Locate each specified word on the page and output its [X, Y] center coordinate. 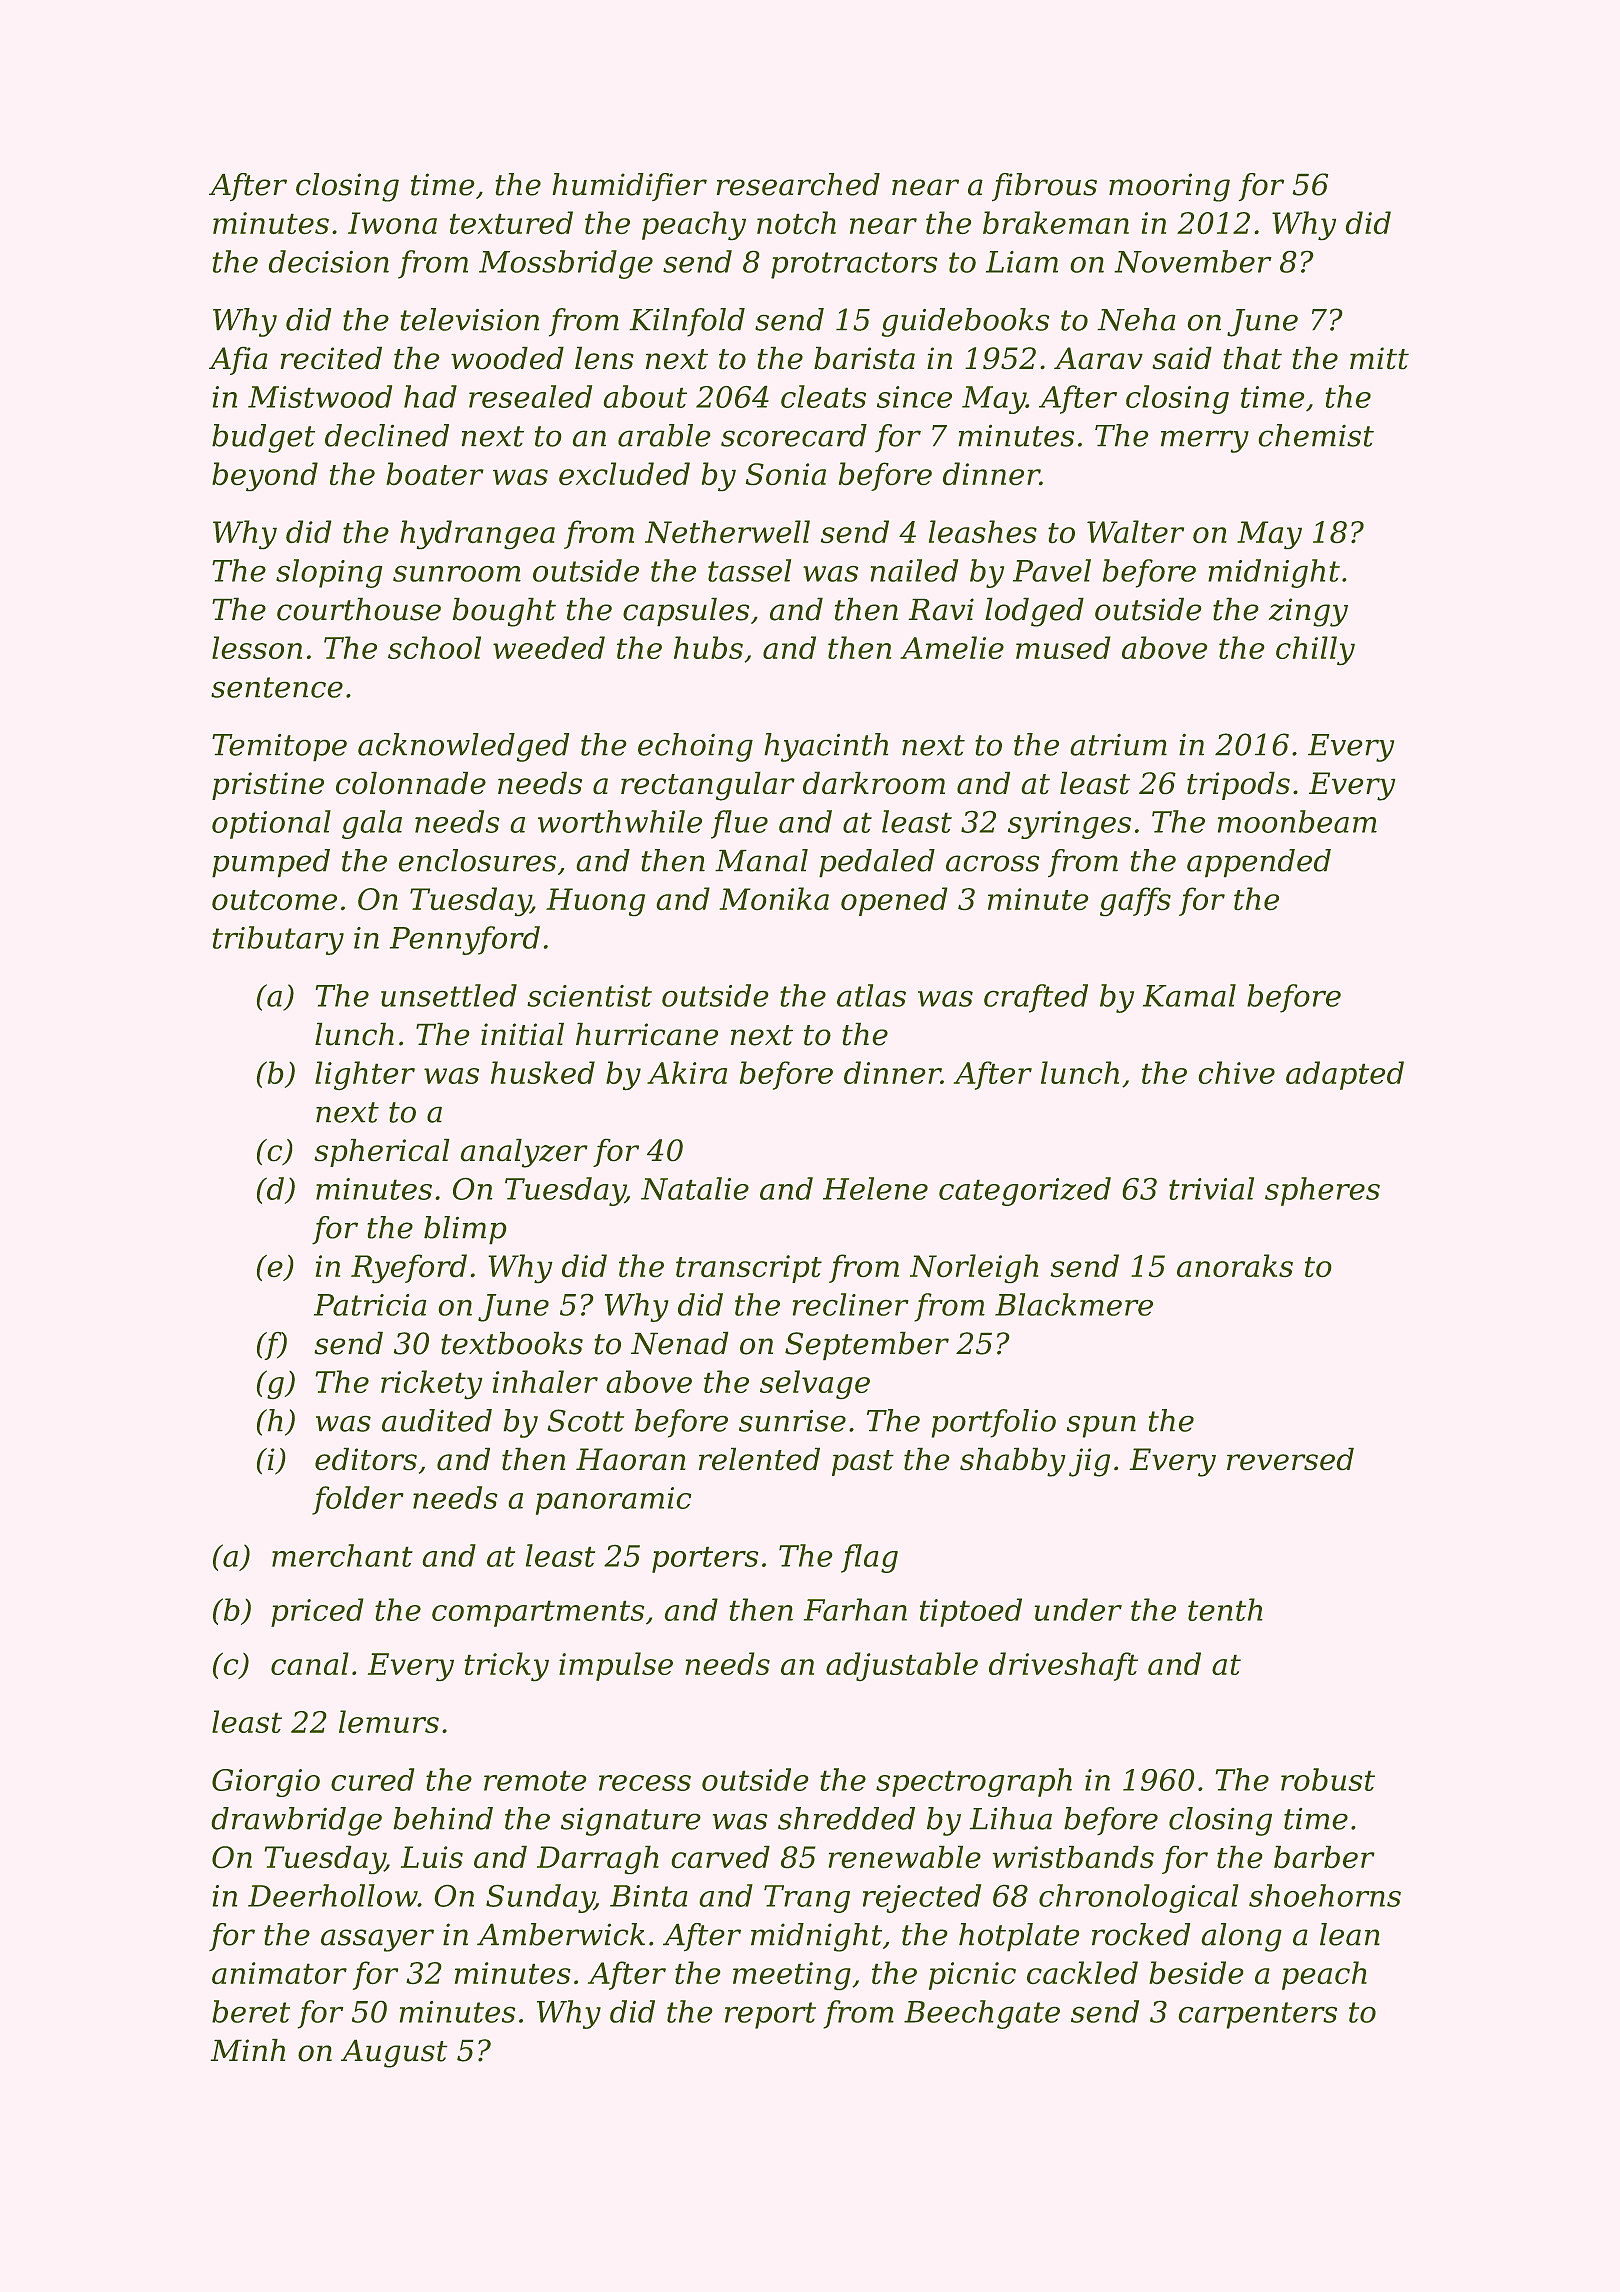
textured [511, 223]
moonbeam [1297, 821]
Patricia [370, 1305]
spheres [1322, 1191]
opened [894, 901]
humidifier [629, 187]
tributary [278, 940]
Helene [875, 1188]
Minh [247, 2049]
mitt [1379, 358]
